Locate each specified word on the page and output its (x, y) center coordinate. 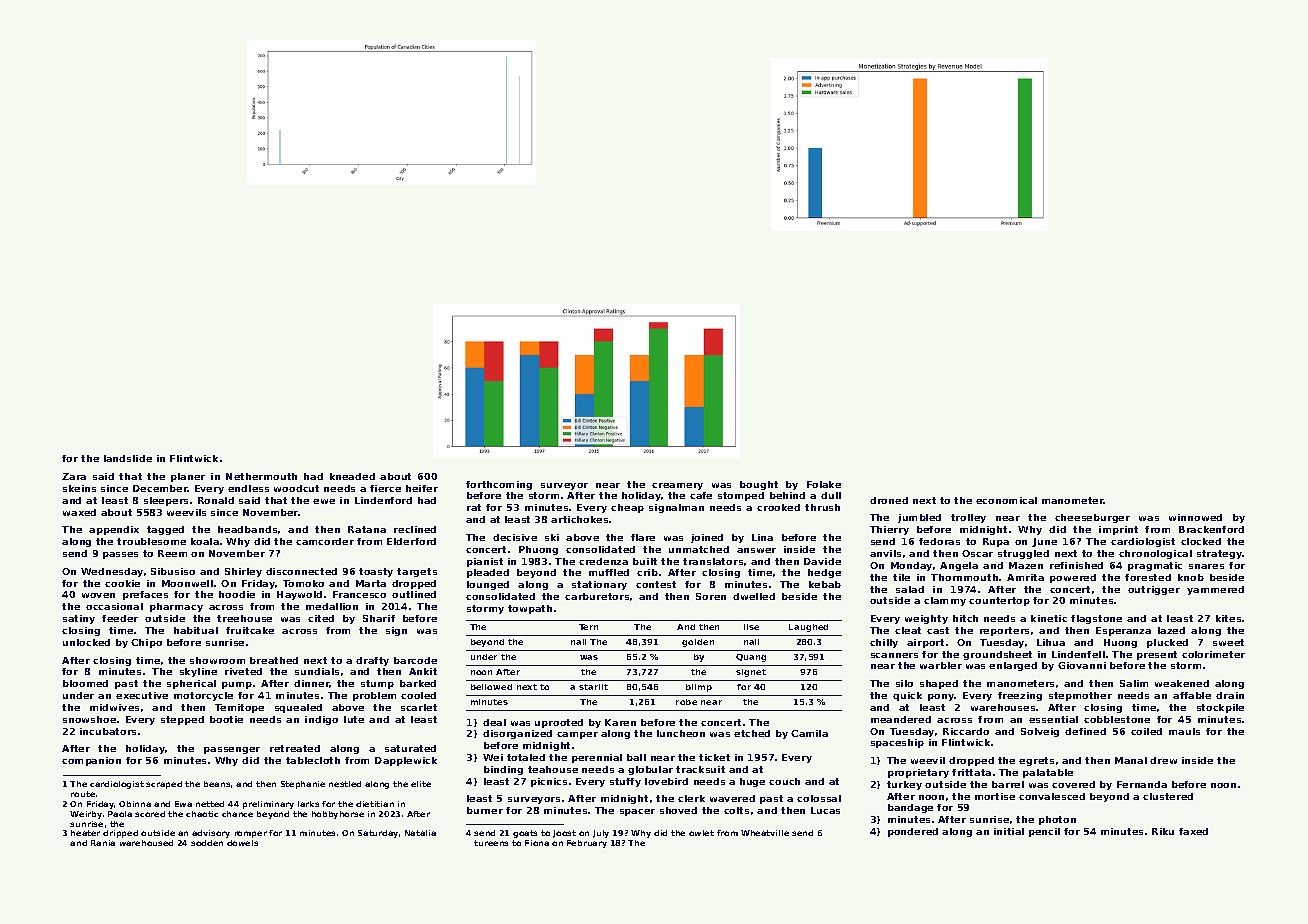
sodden (207, 843)
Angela (959, 566)
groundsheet (997, 655)
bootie (226, 719)
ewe (324, 501)
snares (1206, 566)
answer (756, 550)
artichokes (579, 519)
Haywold (299, 595)
